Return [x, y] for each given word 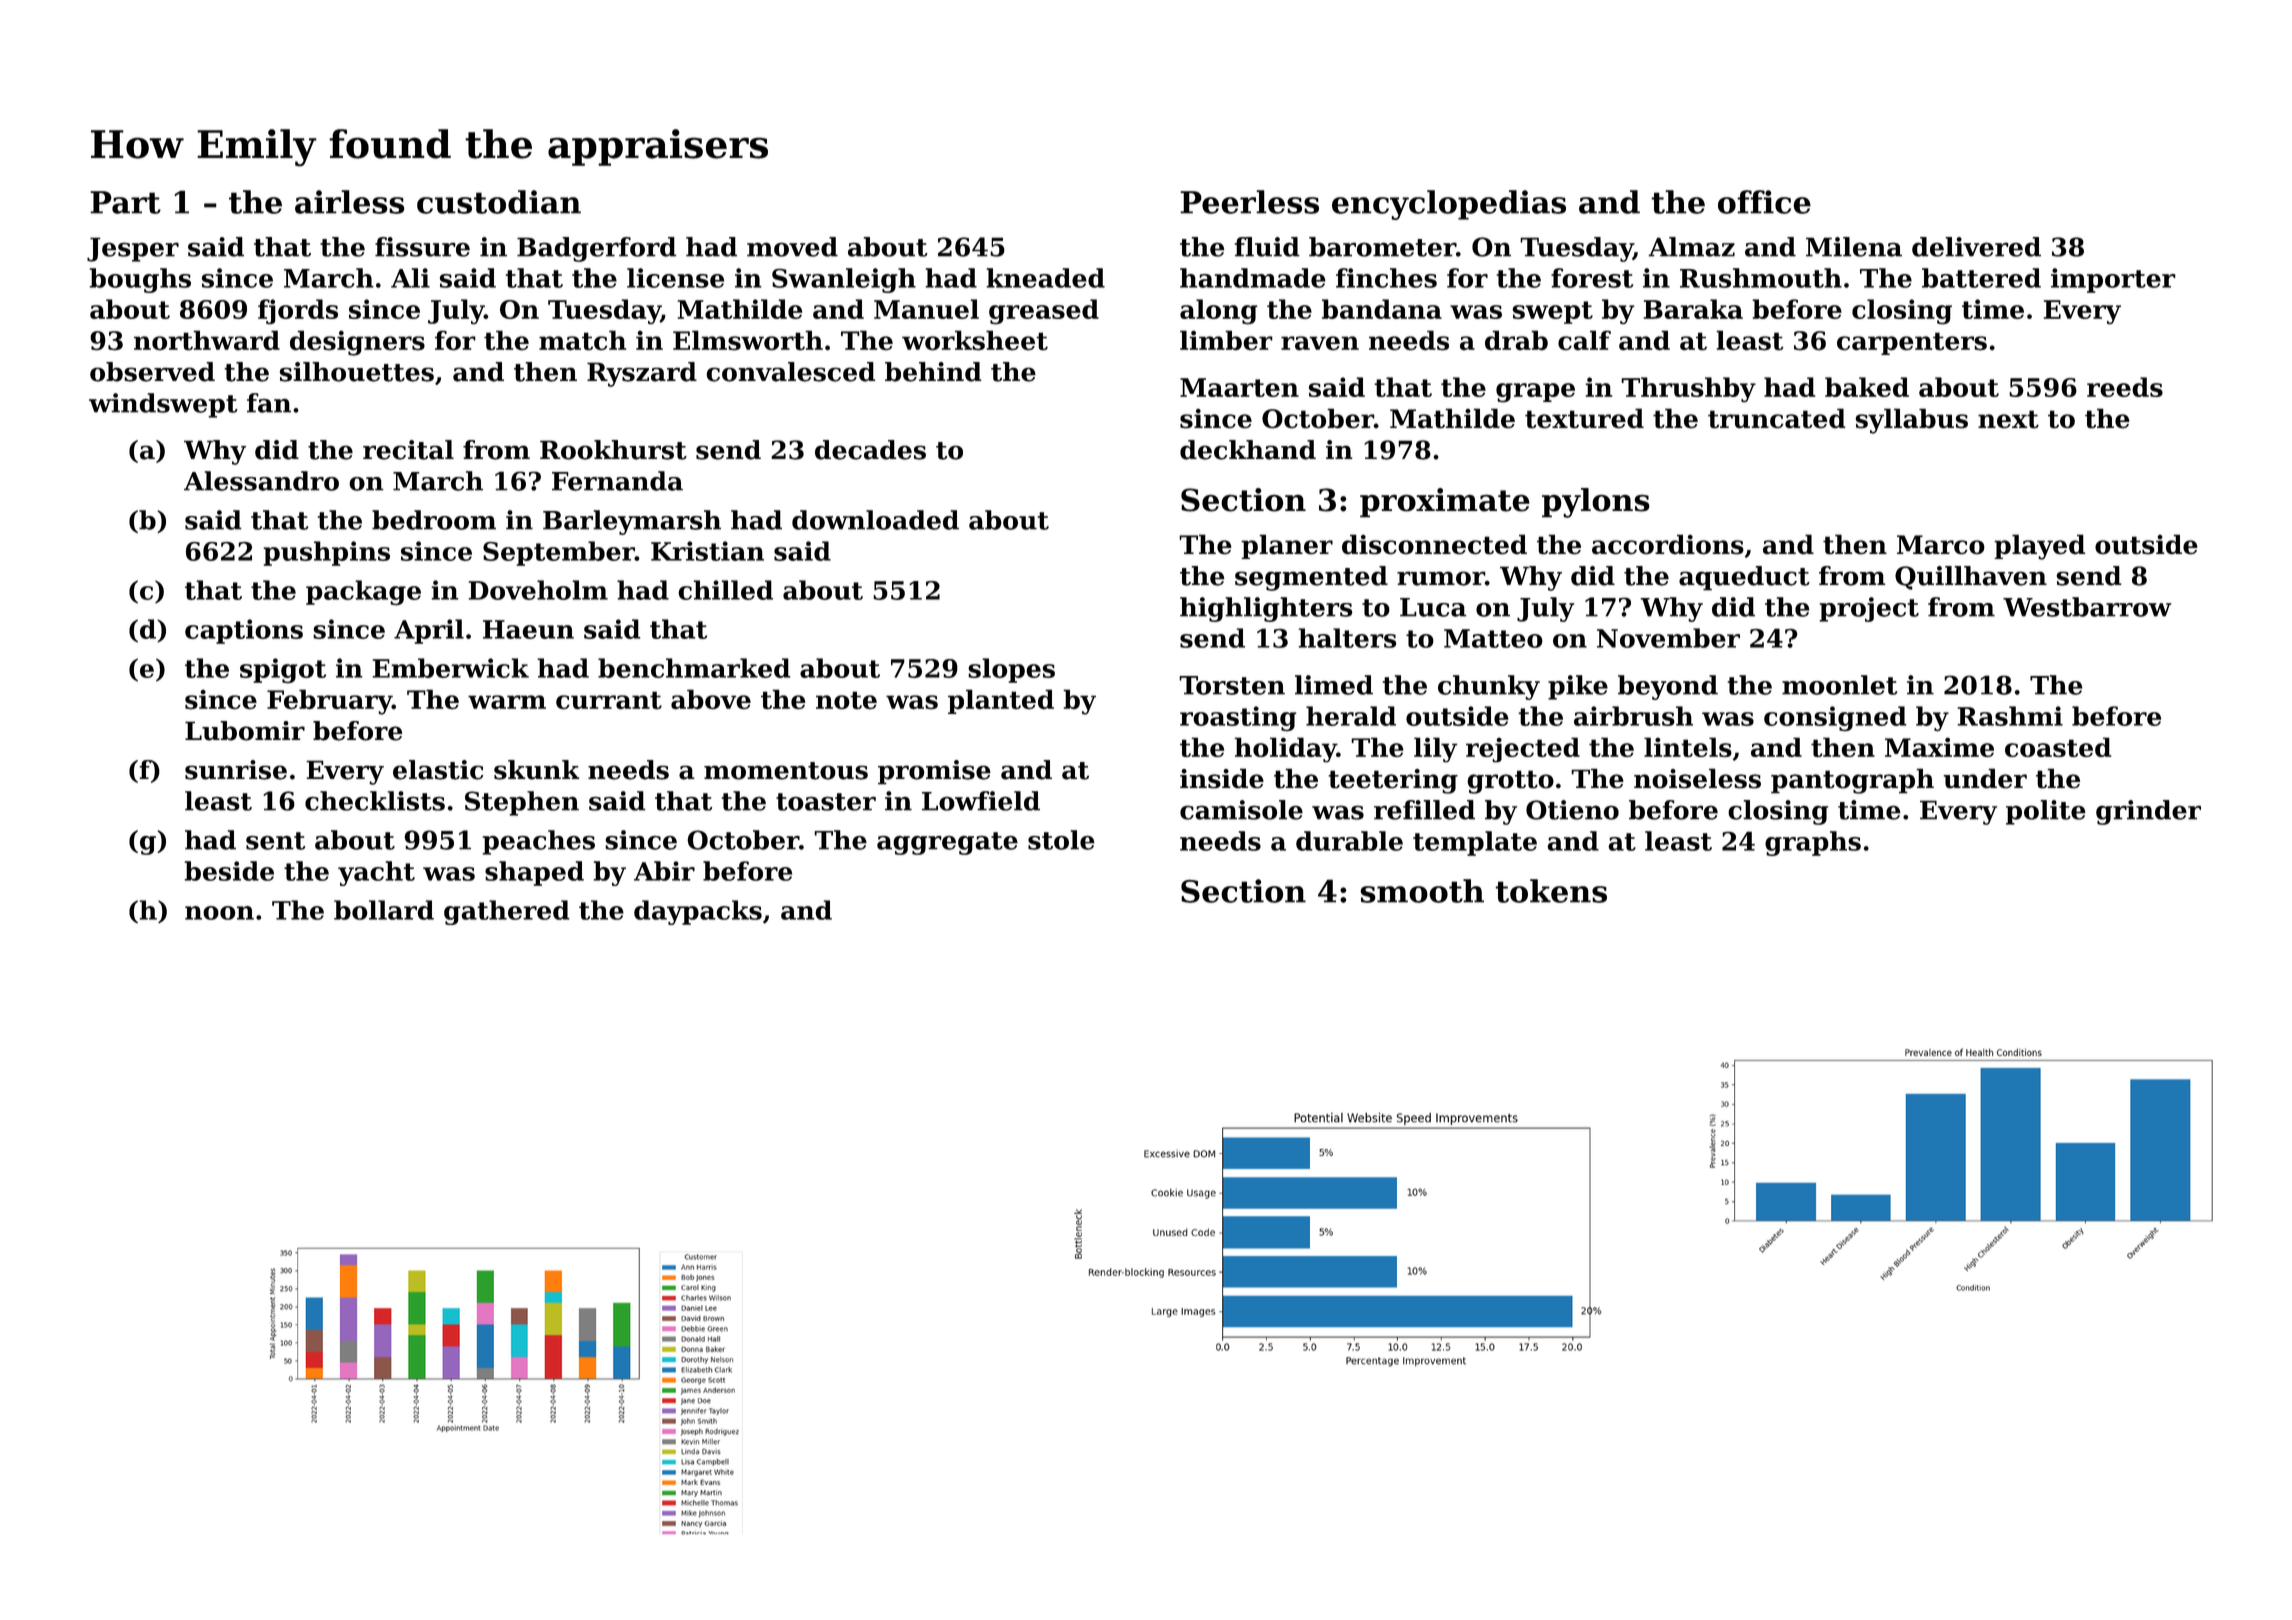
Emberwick [451, 668]
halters [1348, 638]
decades [870, 450]
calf [1584, 340]
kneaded [1045, 278]
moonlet [1839, 685]
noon [219, 913]
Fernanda [617, 481]
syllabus [1911, 421]
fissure [422, 247]
